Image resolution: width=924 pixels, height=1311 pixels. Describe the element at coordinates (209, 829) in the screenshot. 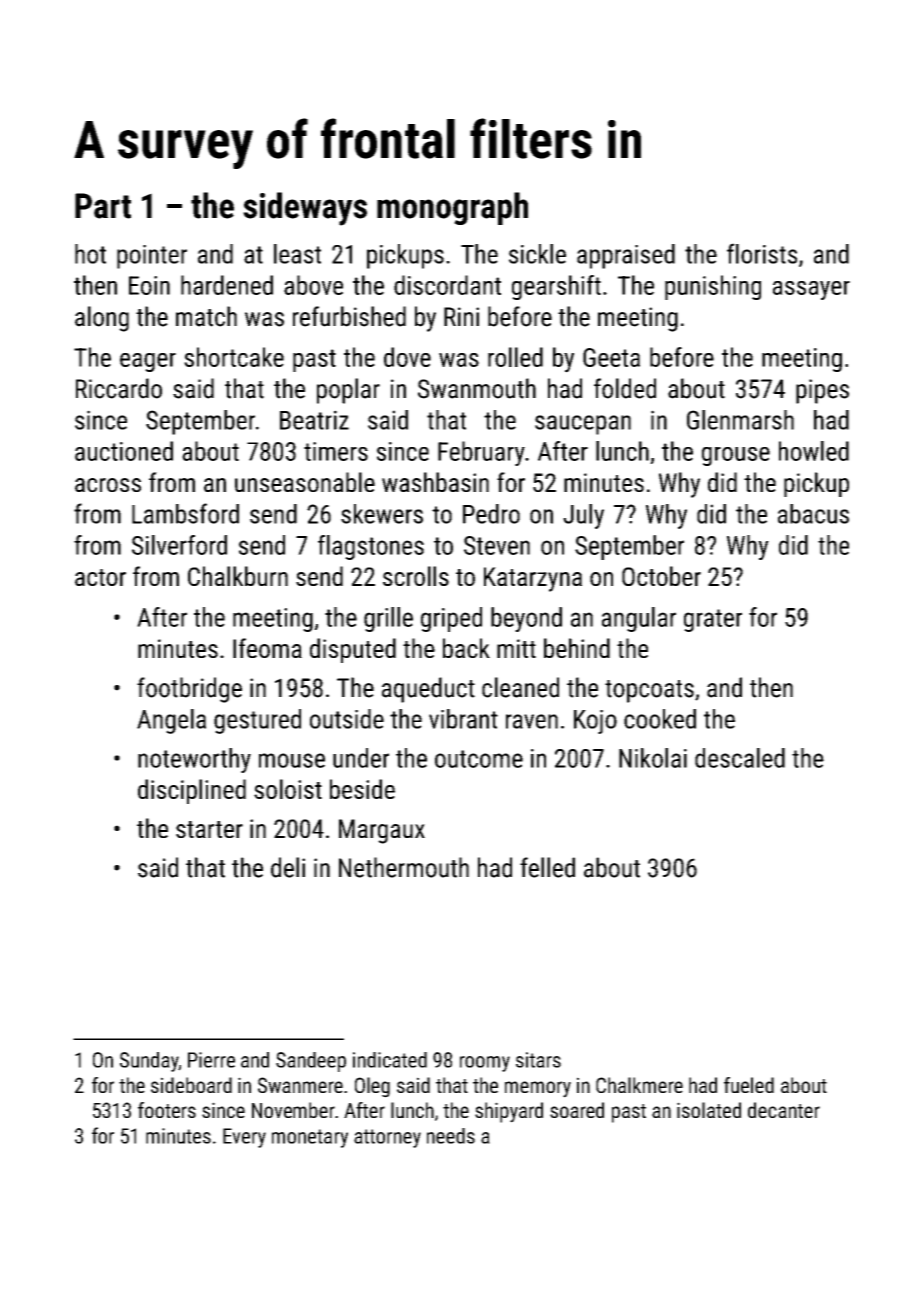

I see `starter` at that location.
